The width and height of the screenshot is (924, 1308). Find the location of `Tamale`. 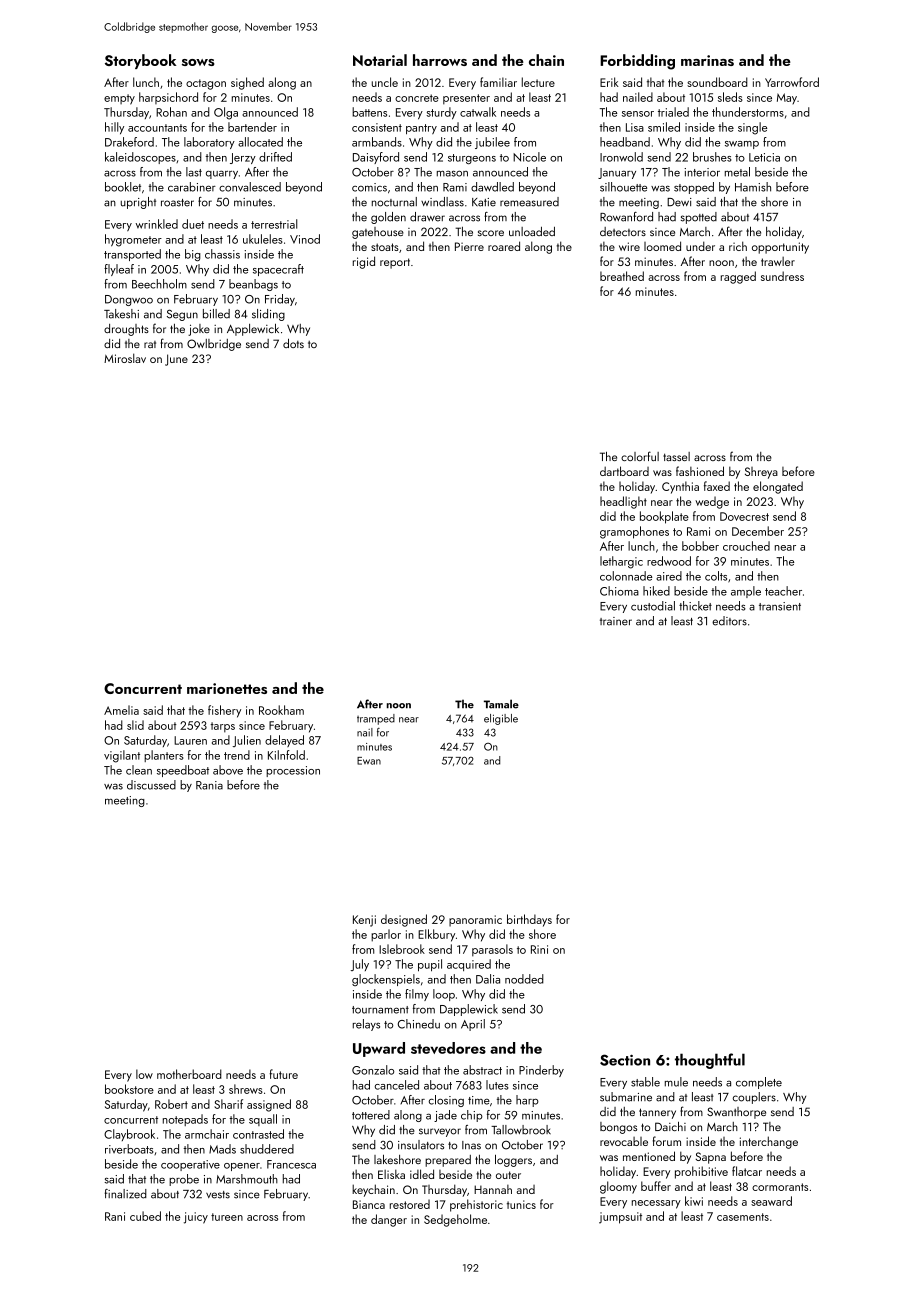

Tamale is located at coordinates (501, 704).
